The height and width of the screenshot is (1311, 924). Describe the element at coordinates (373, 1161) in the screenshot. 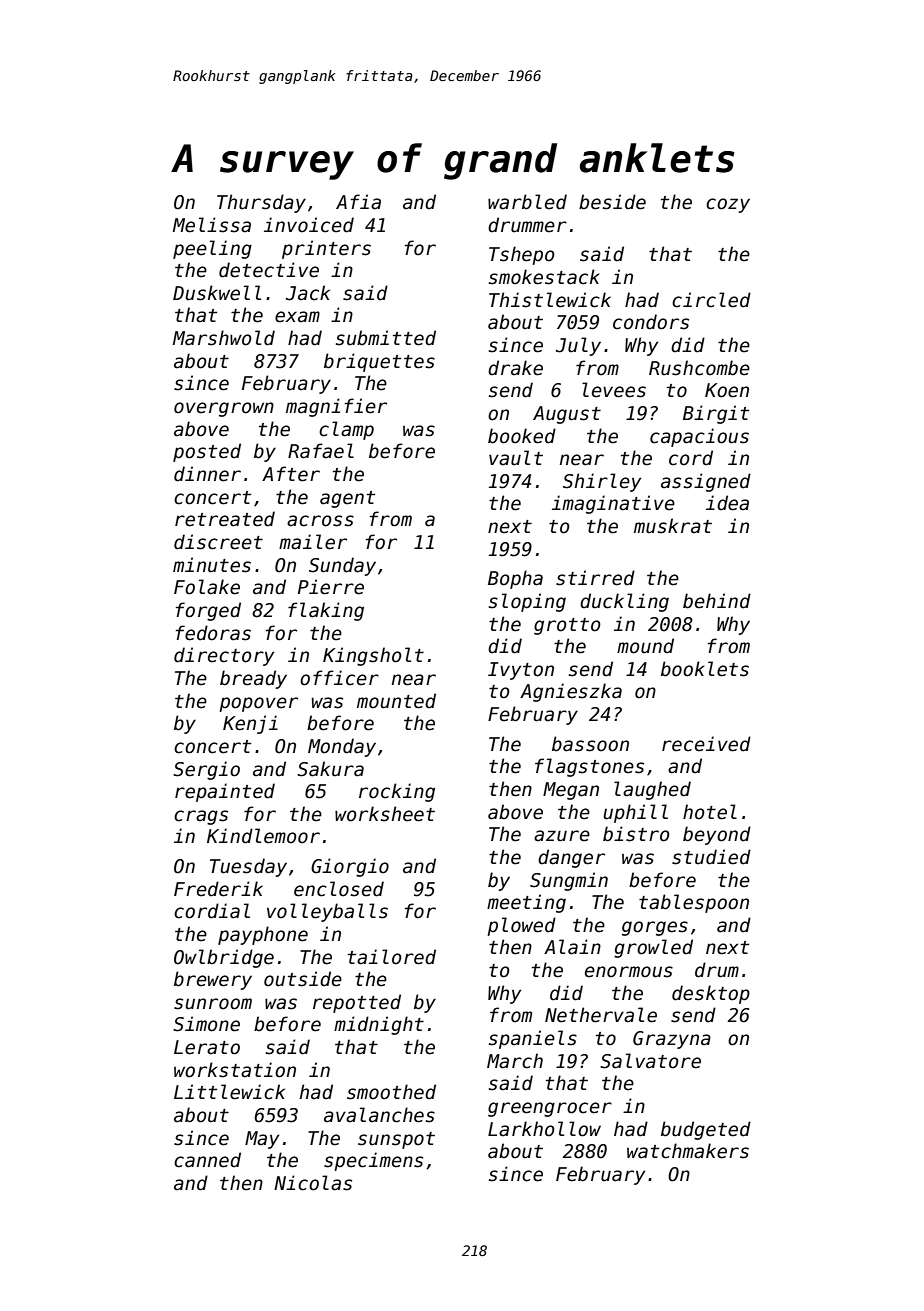

I see `specimens` at that location.
